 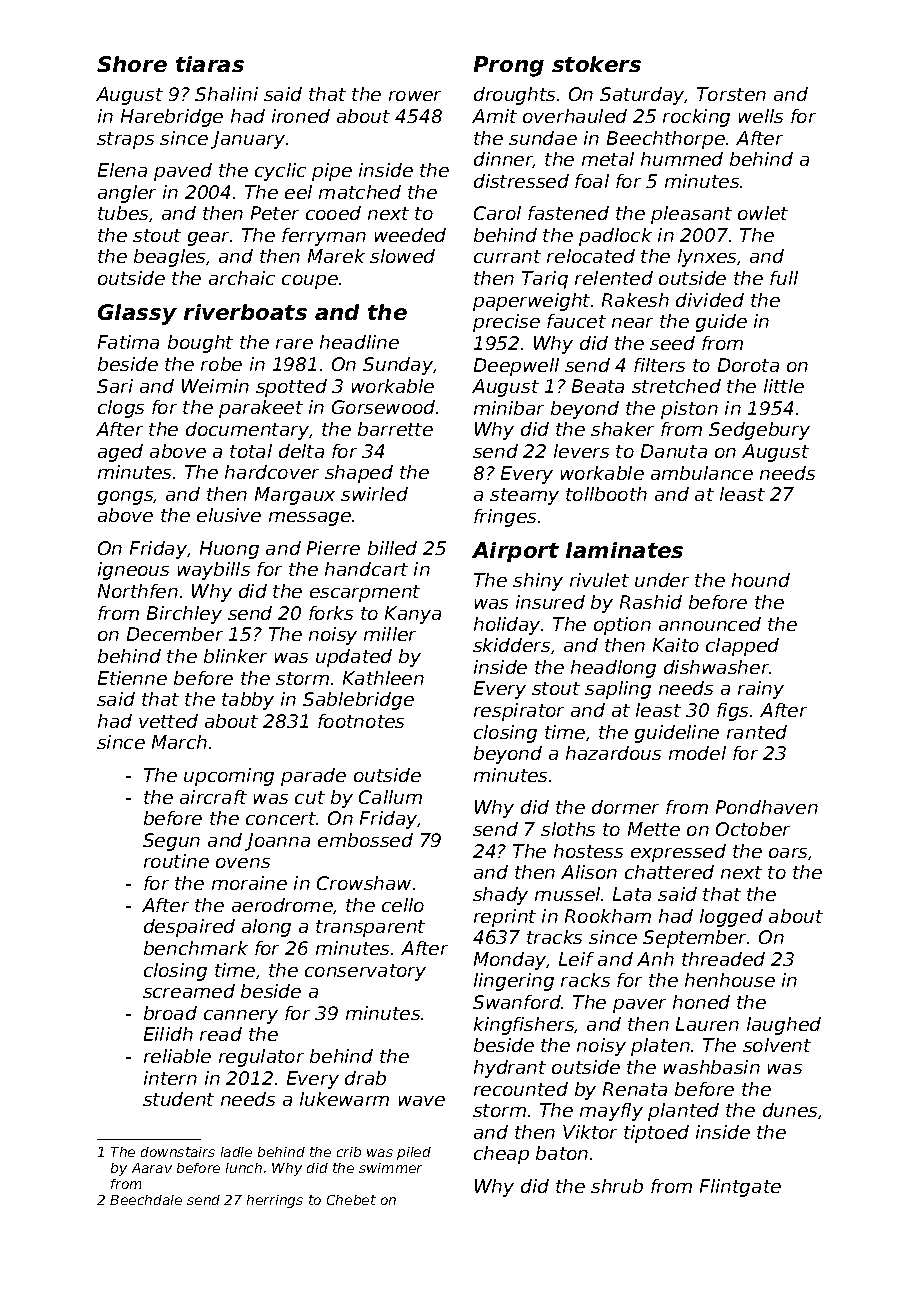 I want to click on cut, so click(x=310, y=797).
